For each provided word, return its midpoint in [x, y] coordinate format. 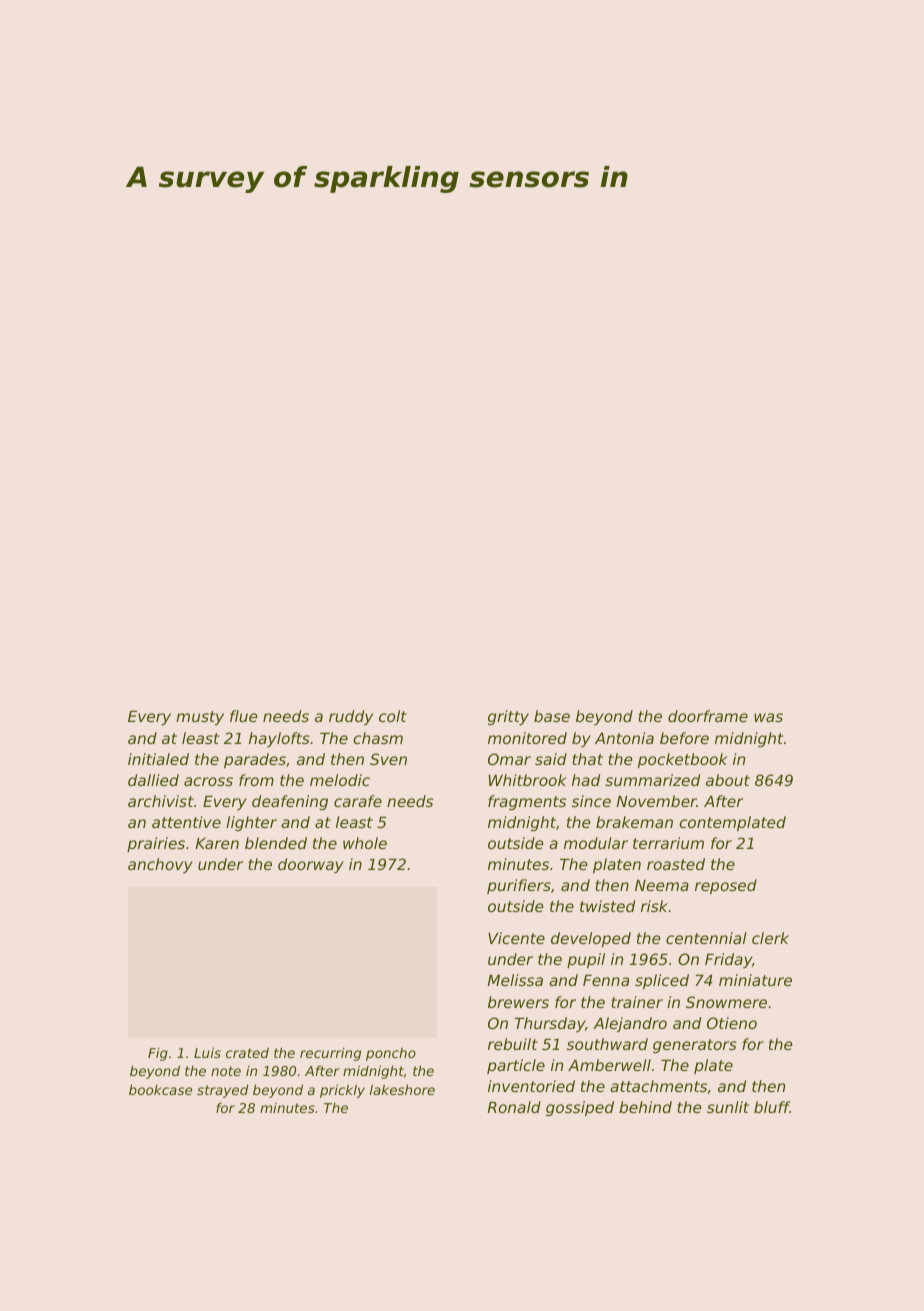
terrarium [668, 843]
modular [596, 843]
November [657, 801]
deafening [290, 802]
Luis [207, 1052]
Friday [728, 960]
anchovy [160, 865]
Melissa [515, 980]
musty [200, 718]
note [226, 1071]
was [768, 717]
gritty [508, 717]
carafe [358, 801]
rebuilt [513, 1044]
